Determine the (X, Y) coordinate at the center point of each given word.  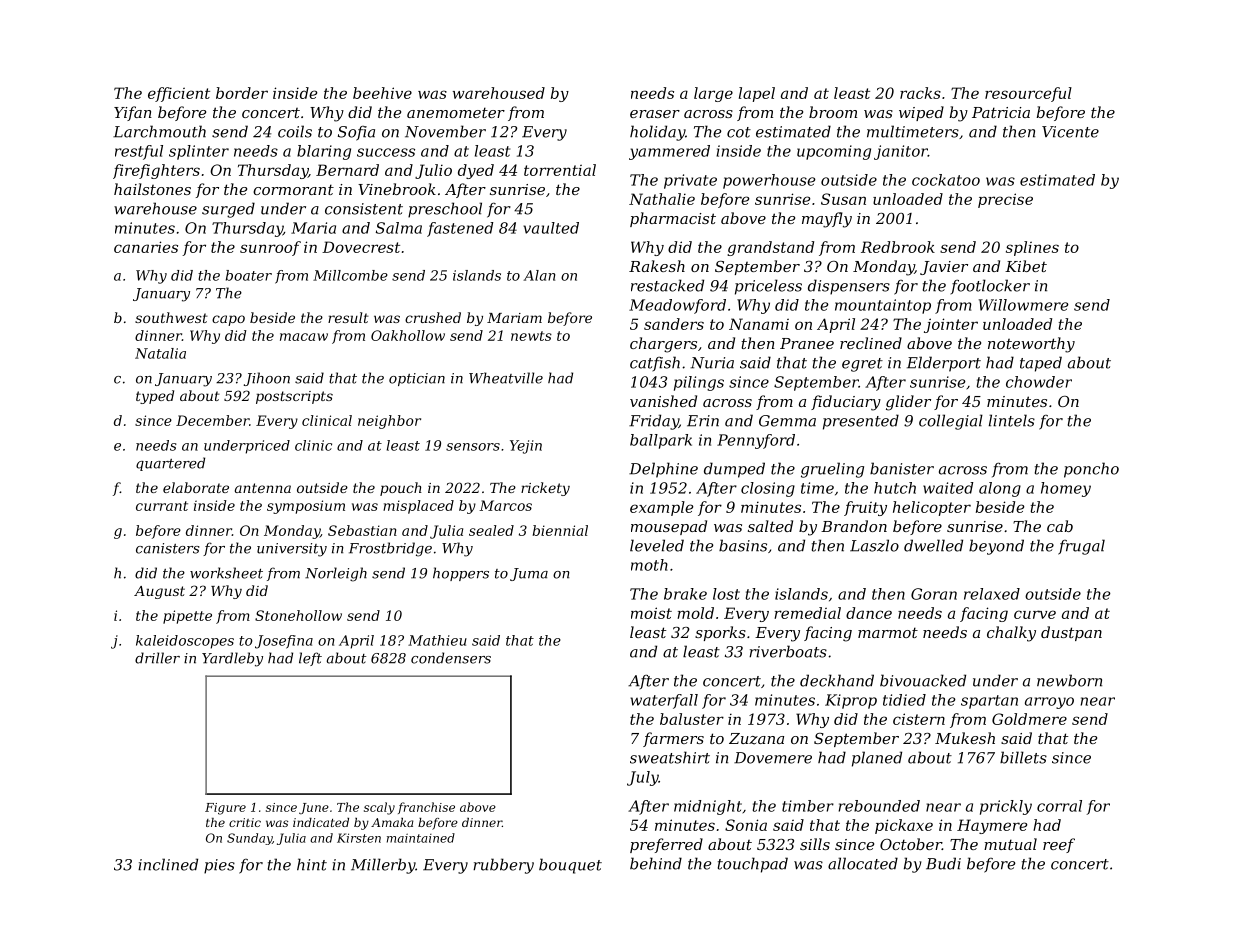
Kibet (1026, 266)
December (212, 420)
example (661, 508)
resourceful (1028, 94)
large (713, 94)
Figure (225, 809)
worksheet (226, 573)
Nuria (712, 363)
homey (1066, 489)
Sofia (356, 133)
